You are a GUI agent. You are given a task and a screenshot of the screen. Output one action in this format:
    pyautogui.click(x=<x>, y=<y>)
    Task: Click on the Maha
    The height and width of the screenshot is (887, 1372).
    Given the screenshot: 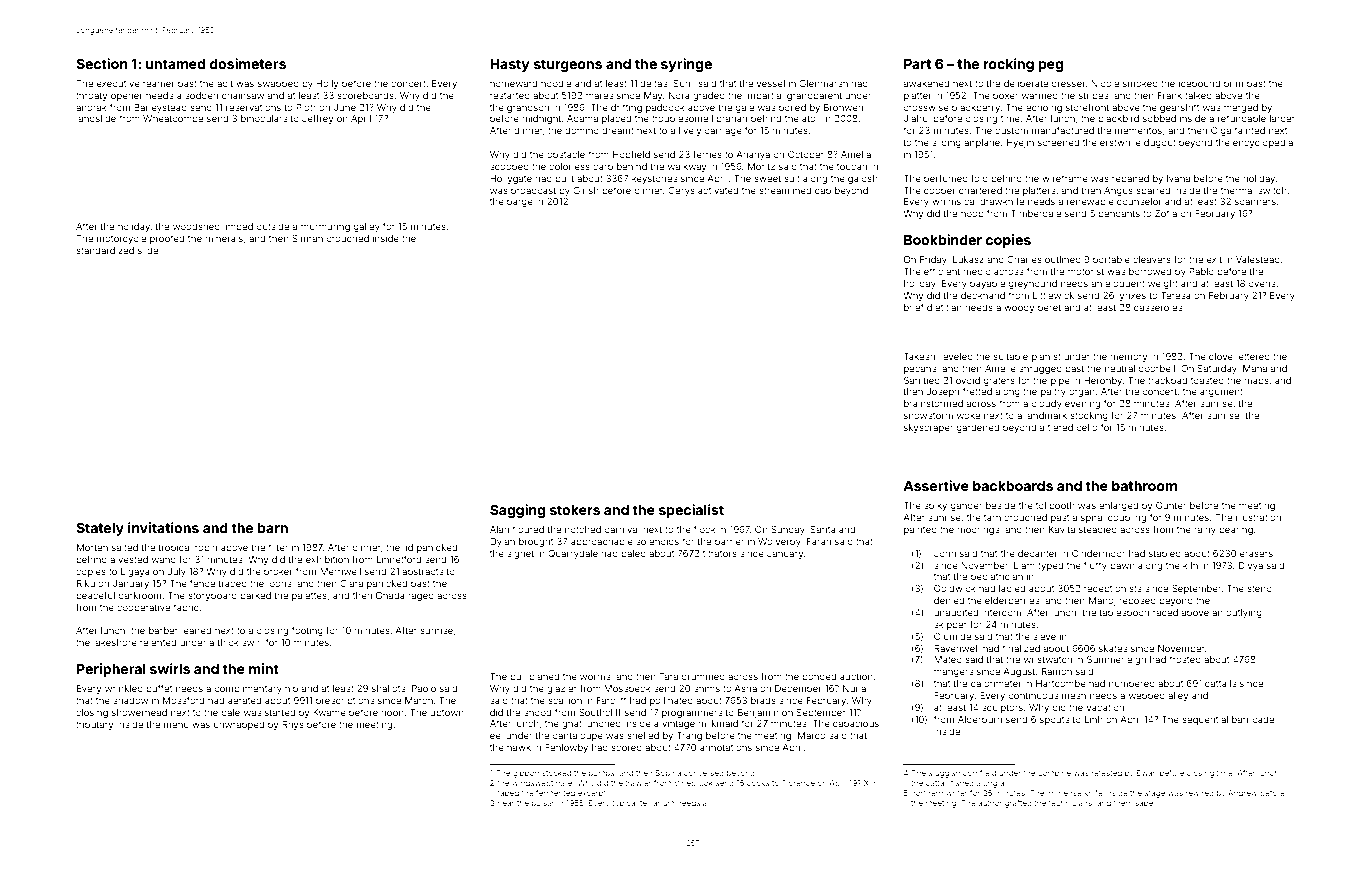 What is the action you would take?
    pyautogui.click(x=1255, y=368)
